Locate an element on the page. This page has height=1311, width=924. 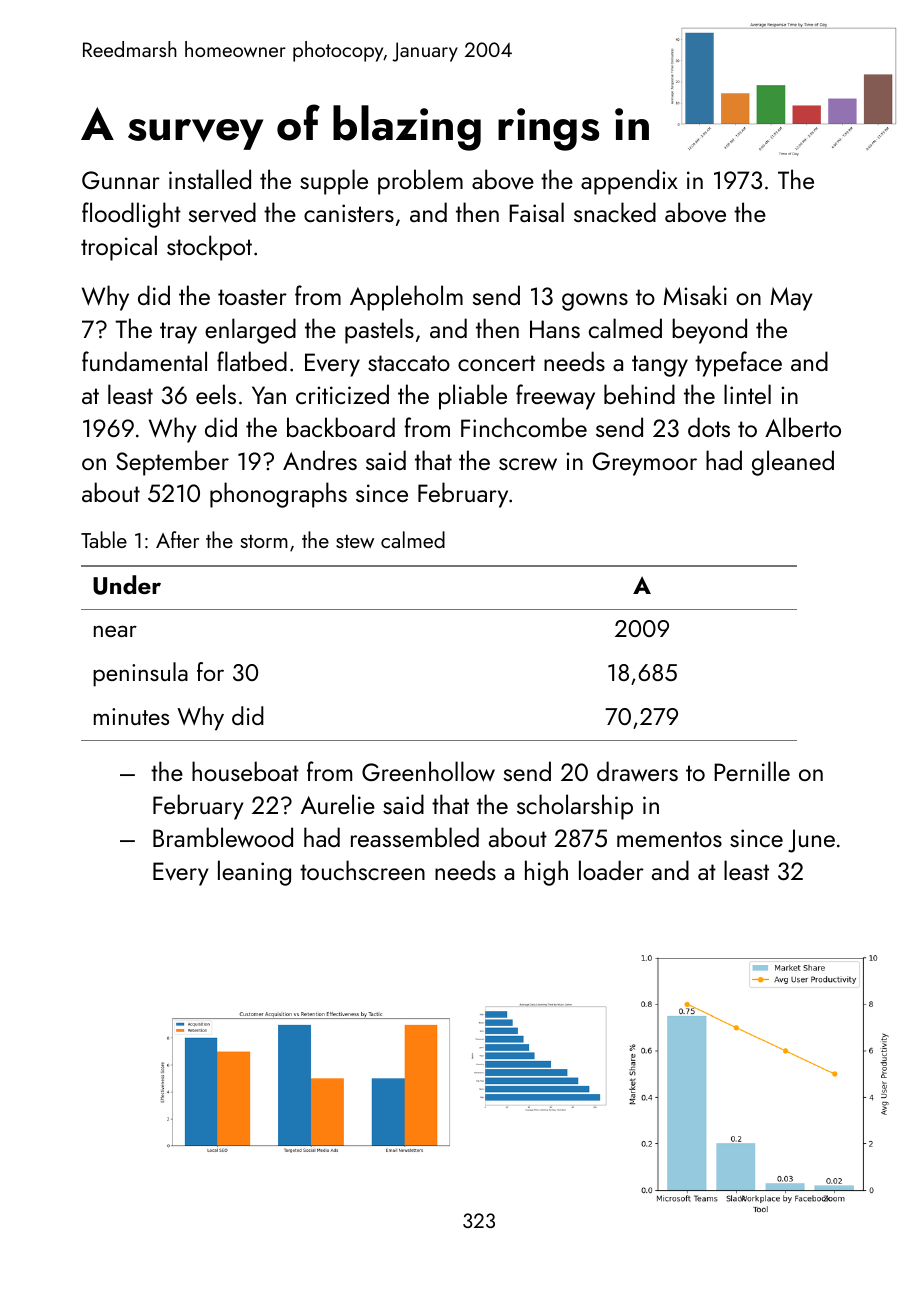
problem is located at coordinates (420, 182).
